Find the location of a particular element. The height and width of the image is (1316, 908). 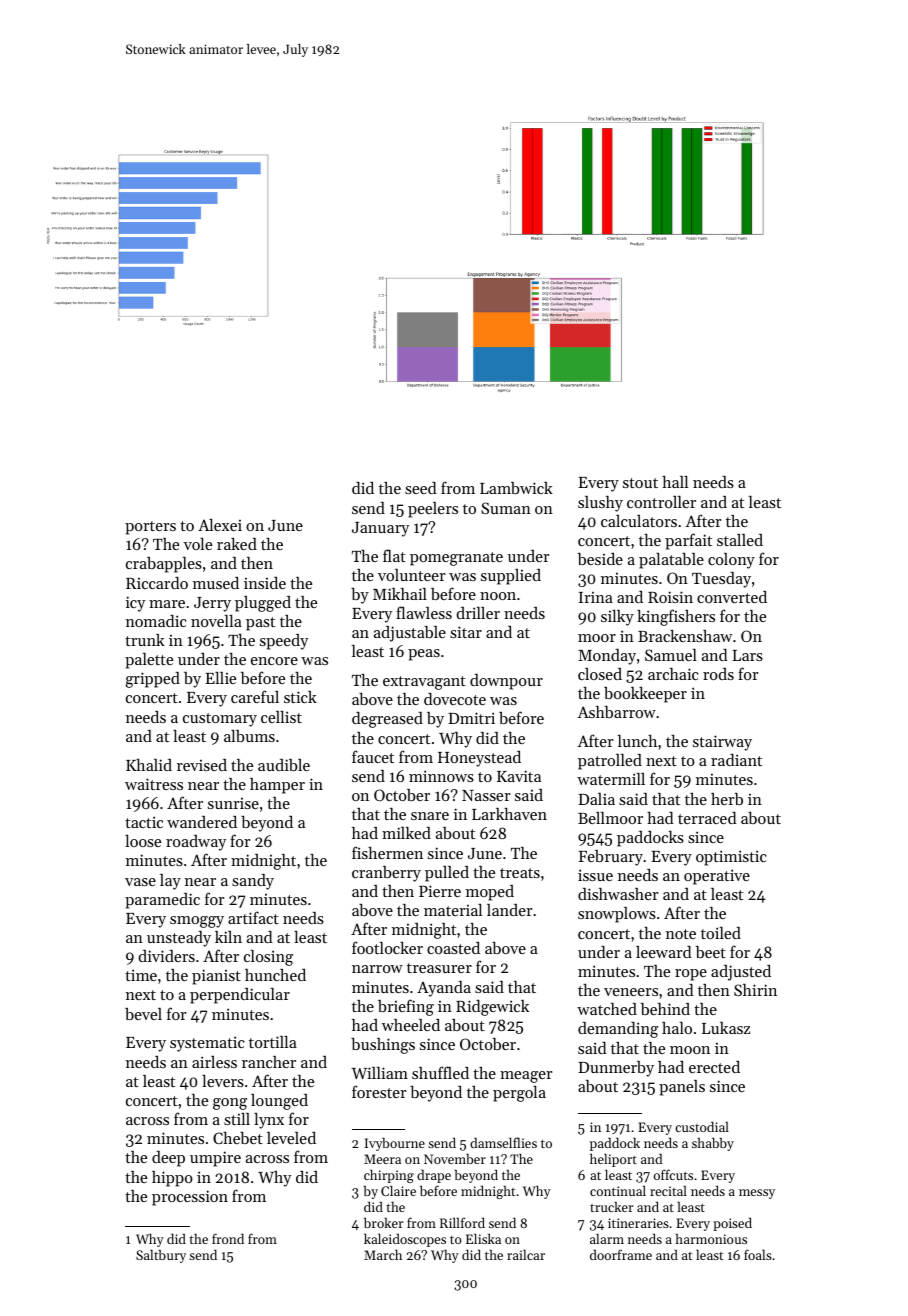

toiled is located at coordinates (721, 933).
